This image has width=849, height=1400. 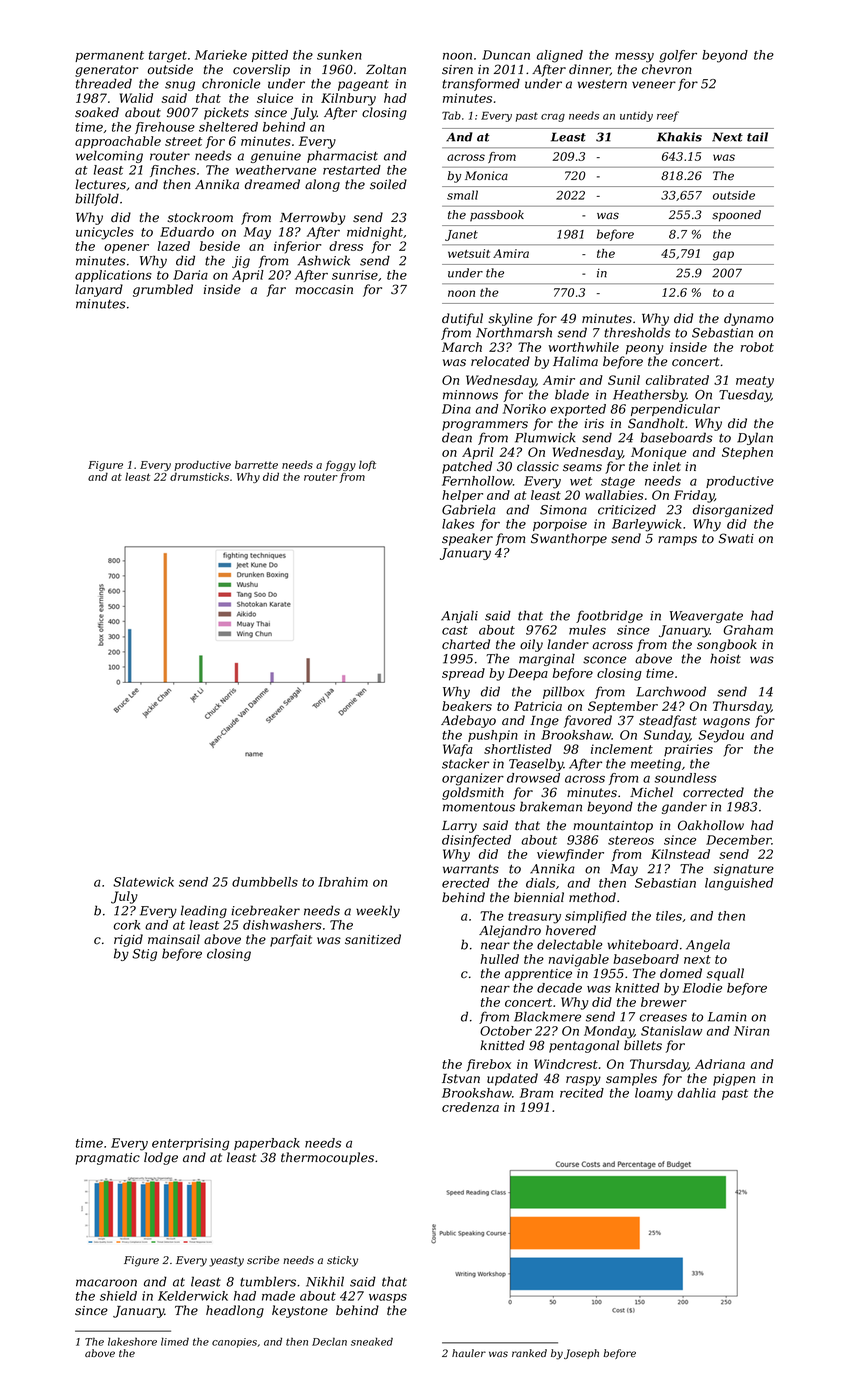 What do you see at coordinates (721, 736) in the image?
I see `Seydou` at bounding box center [721, 736].
